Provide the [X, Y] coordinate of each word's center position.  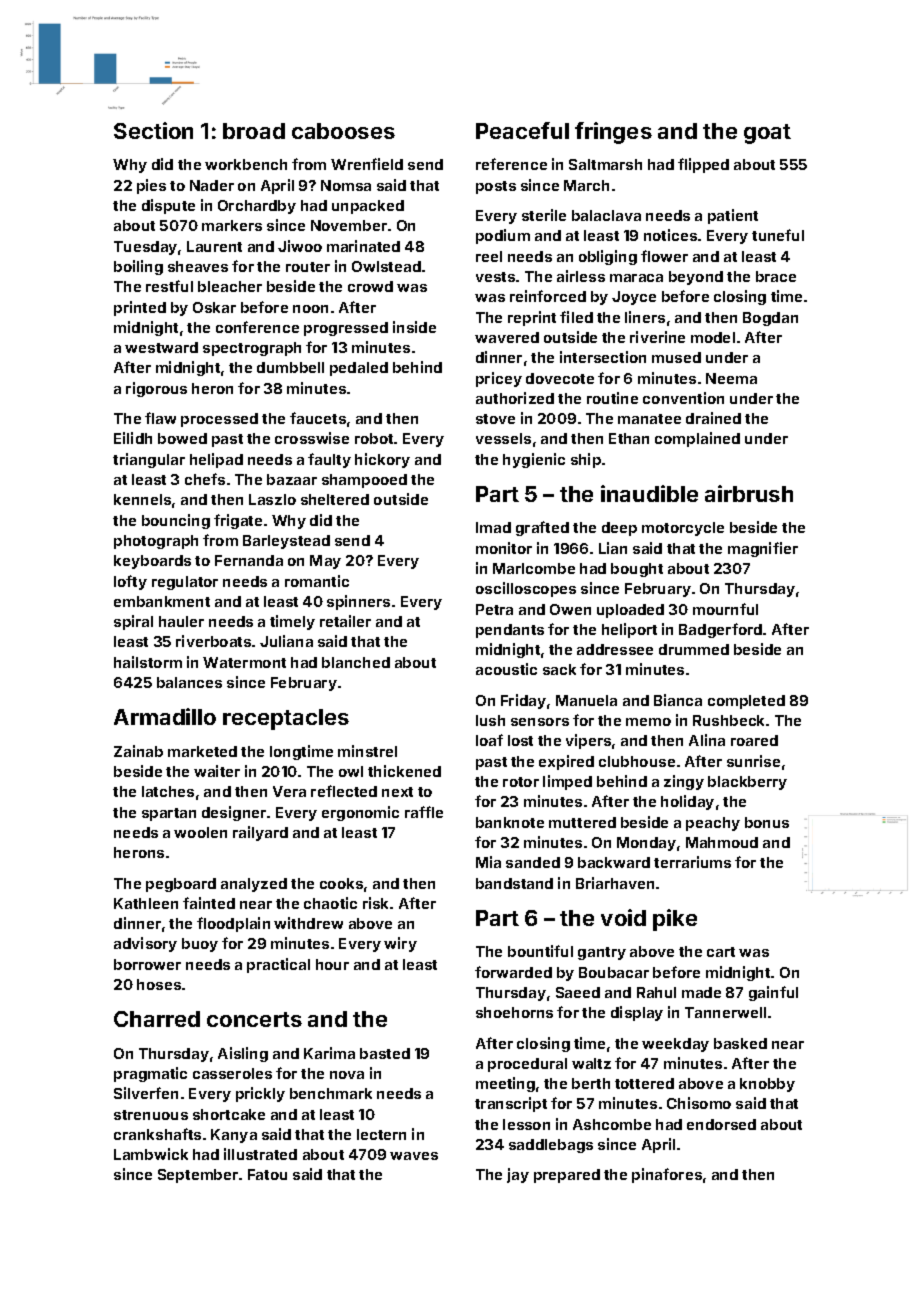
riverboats [213, 641]
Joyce [634, 298]
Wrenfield [367, 164]
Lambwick [151, 1154]
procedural [527, 1065]
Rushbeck [728, 720]
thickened [404, 771]
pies [151, 186]
